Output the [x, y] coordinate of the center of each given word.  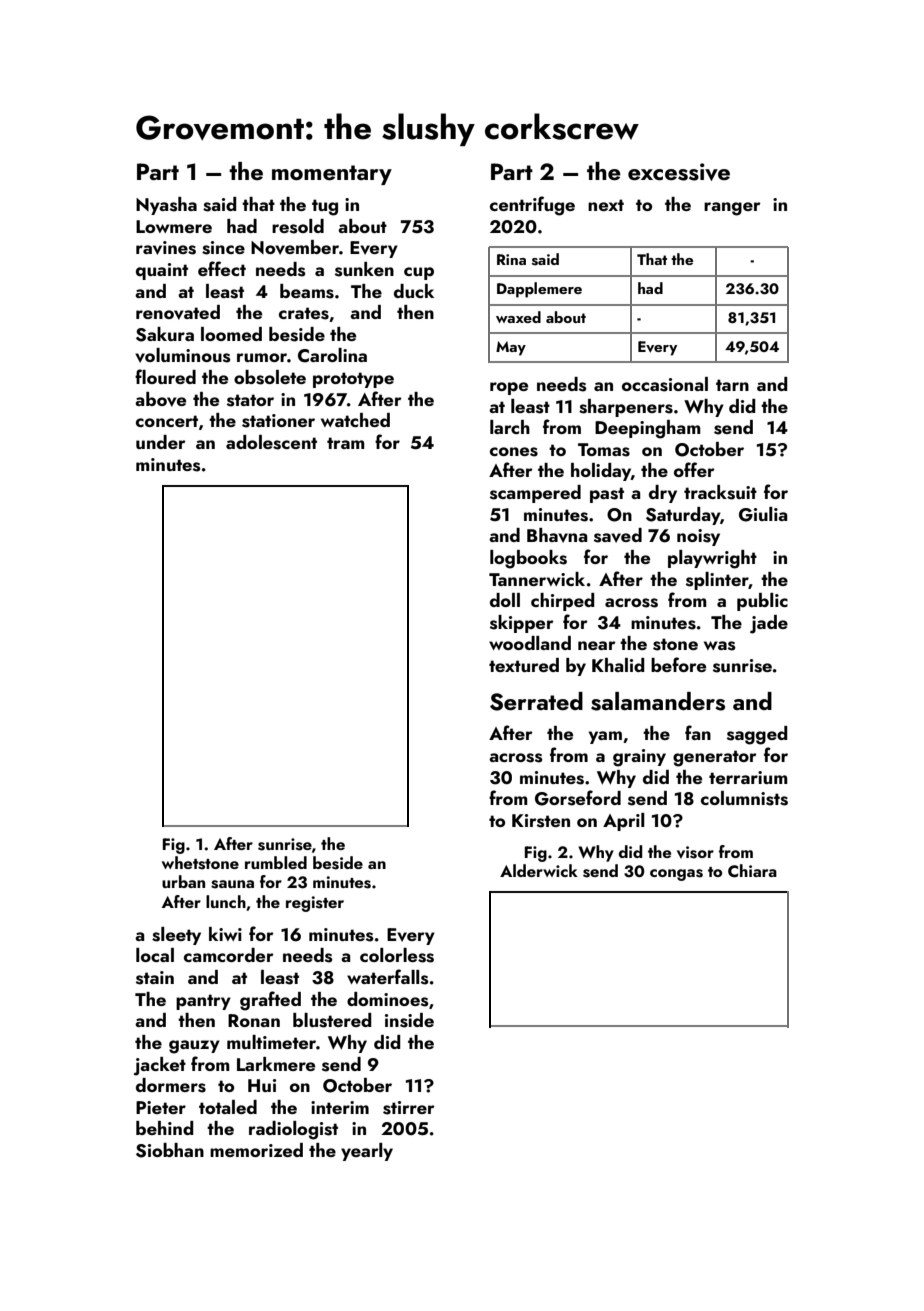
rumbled [276, 862]
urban [183, 881]
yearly [367, 1152]
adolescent [271, 442]
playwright [712, 559]
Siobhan [170, 1150]
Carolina [332, 355]
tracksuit [720, 492]
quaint [162, 271]
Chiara [752, 871]
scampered [535, 494]
